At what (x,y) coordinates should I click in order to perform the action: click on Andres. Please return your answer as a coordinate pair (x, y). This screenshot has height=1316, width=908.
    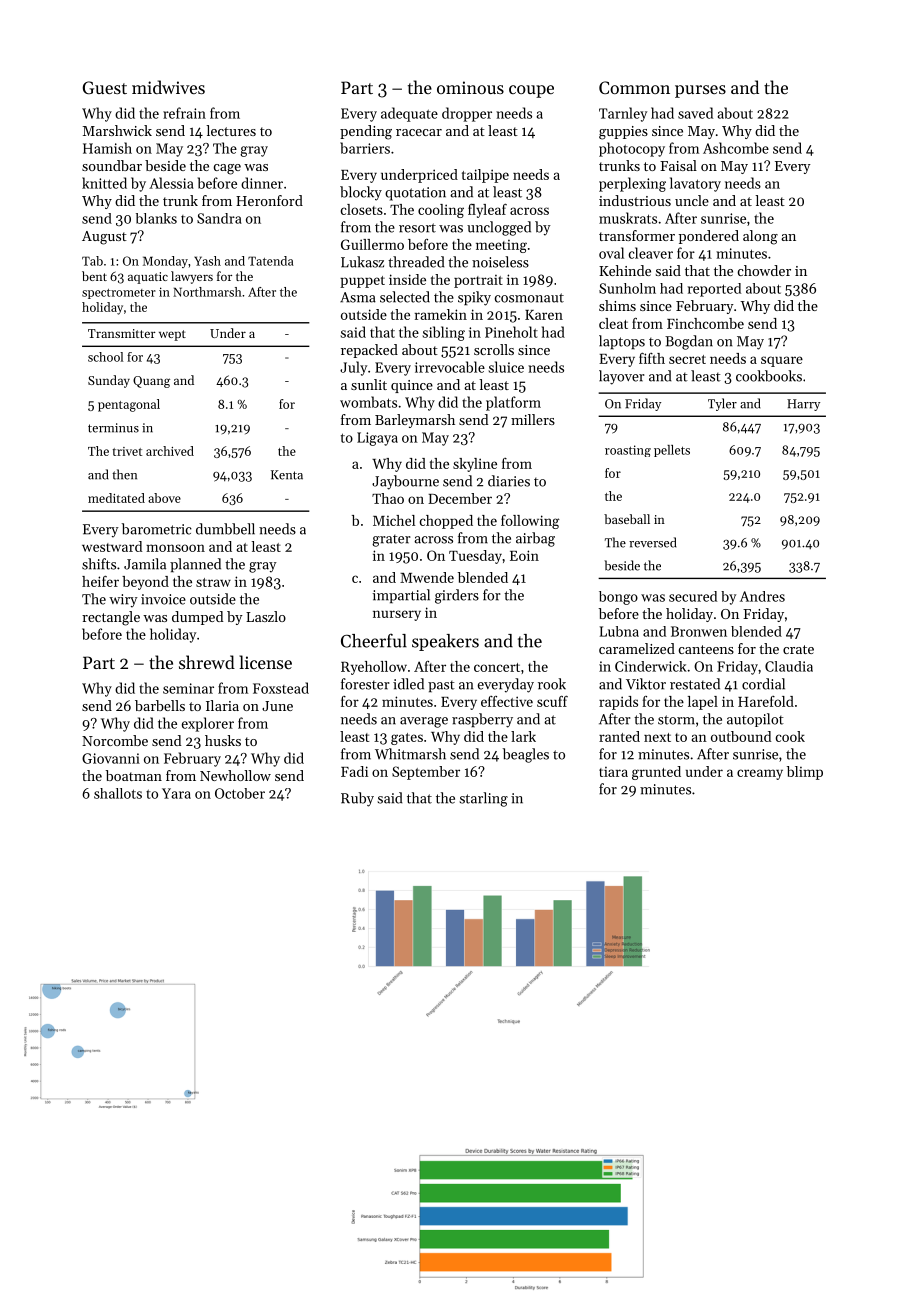
    Looking at the image, I should click on (762, 596).
